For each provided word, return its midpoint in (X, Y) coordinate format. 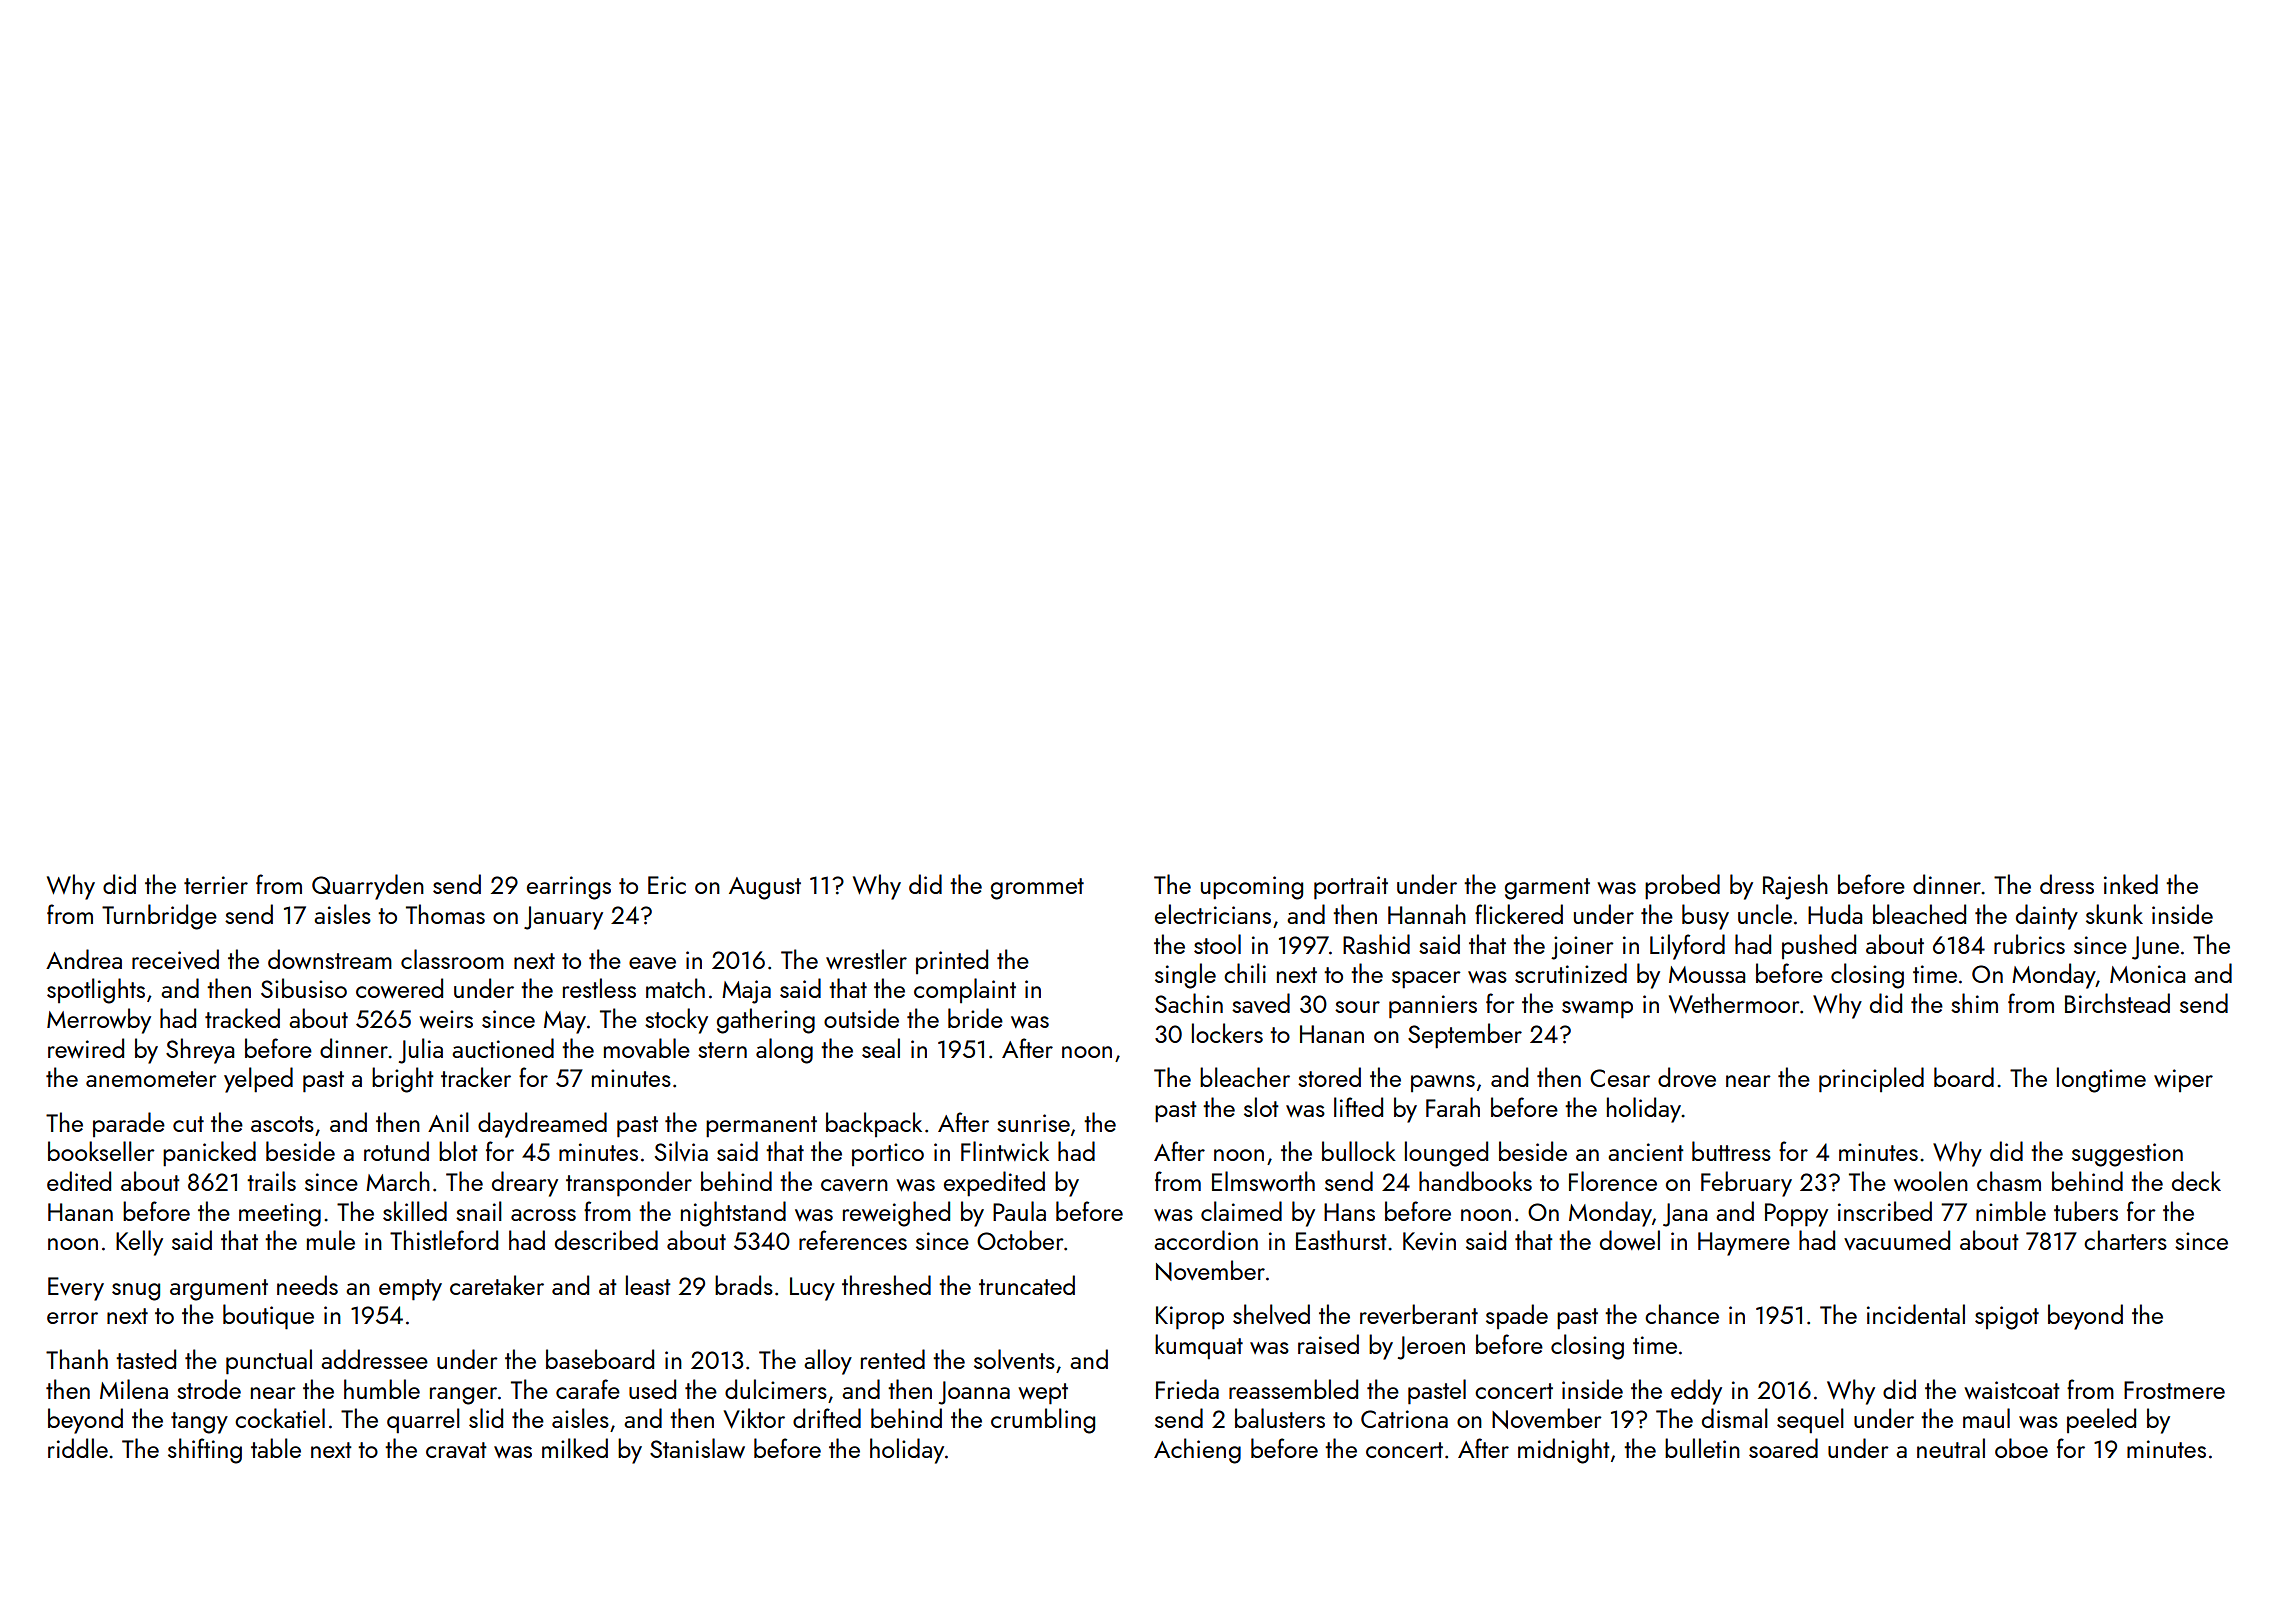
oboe (2021, 1448)
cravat (456, 1450)
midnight (1564, 1451)
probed (1682, 887)
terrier (216, 885)
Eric (667, 885)
